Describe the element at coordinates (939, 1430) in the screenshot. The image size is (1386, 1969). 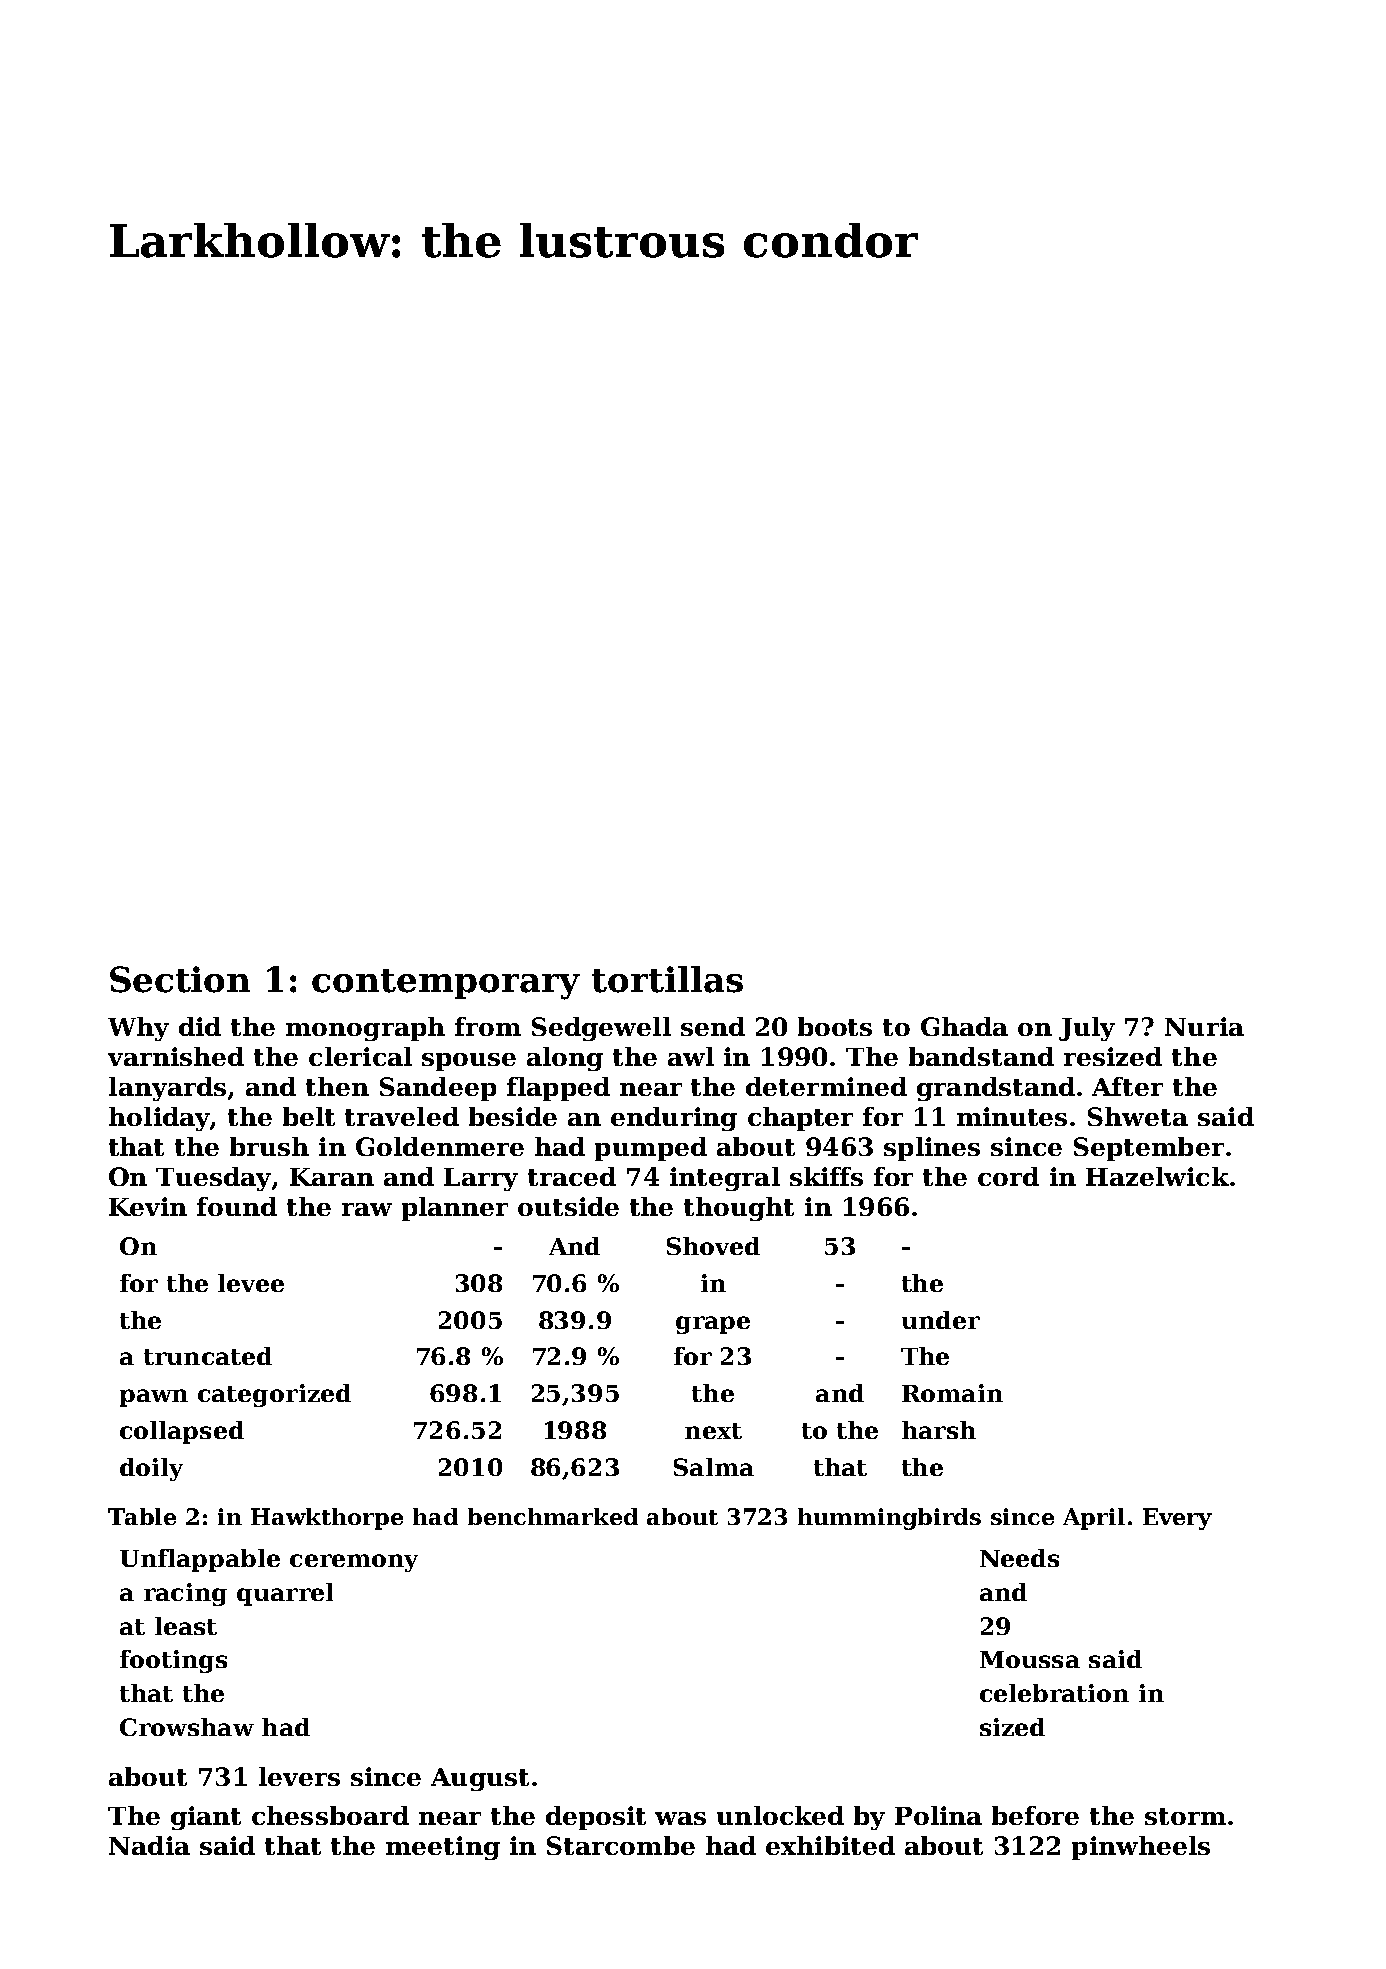
I see `harsh` at that location.
